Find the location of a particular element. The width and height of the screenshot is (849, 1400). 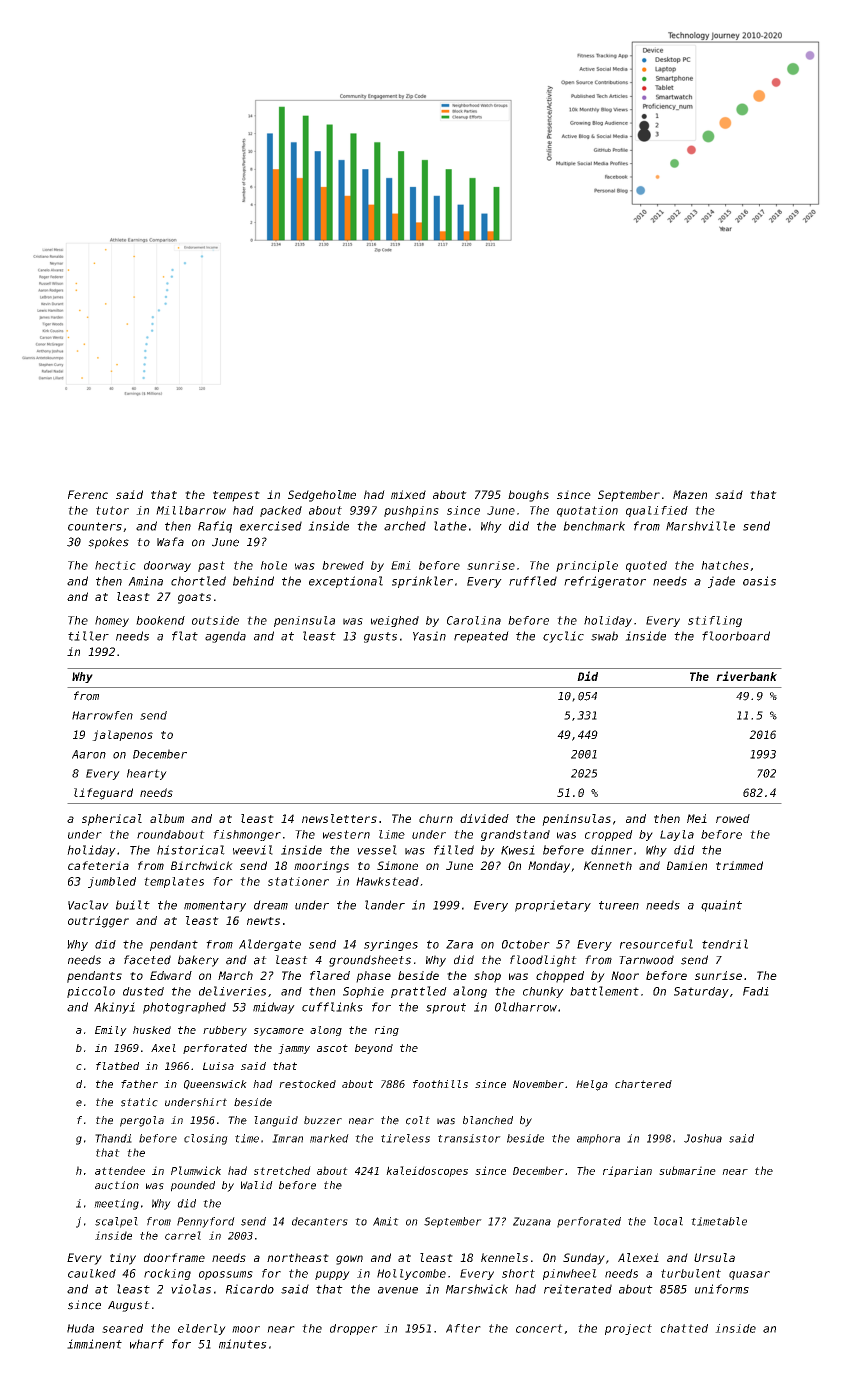

kaleidoscopes is located at coordinates (427, 1171).
